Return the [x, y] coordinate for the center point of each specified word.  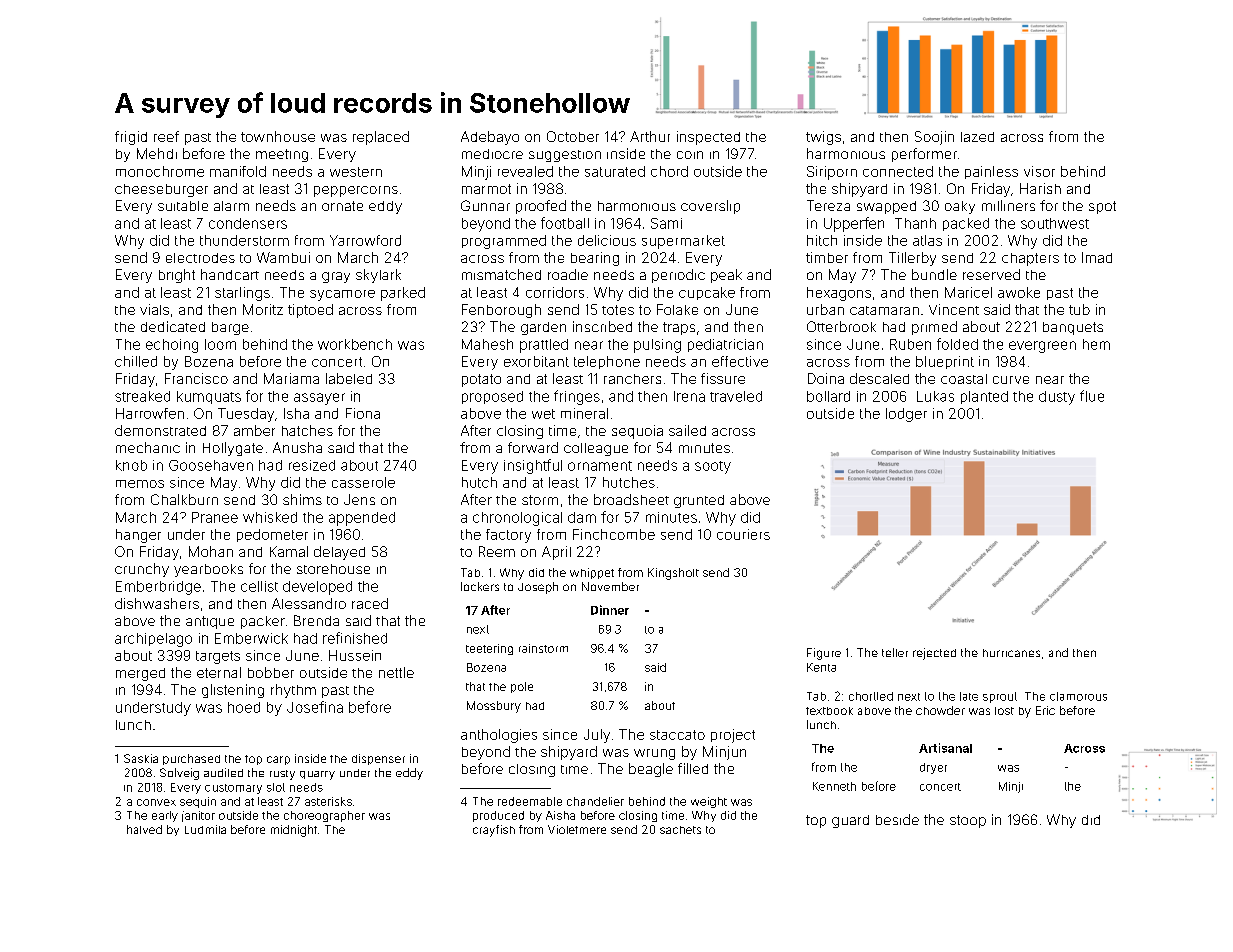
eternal [219, 672]
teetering [489, 649]
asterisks [328, 801]
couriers [743, 534]
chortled [871, 696]
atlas [927, 240]
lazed [977, 137]
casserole [363, 482]
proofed [541, 207]
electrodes [200, 258]
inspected [708, 138]
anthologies [499, 736]
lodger [906, 415]
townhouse [278, 136]
